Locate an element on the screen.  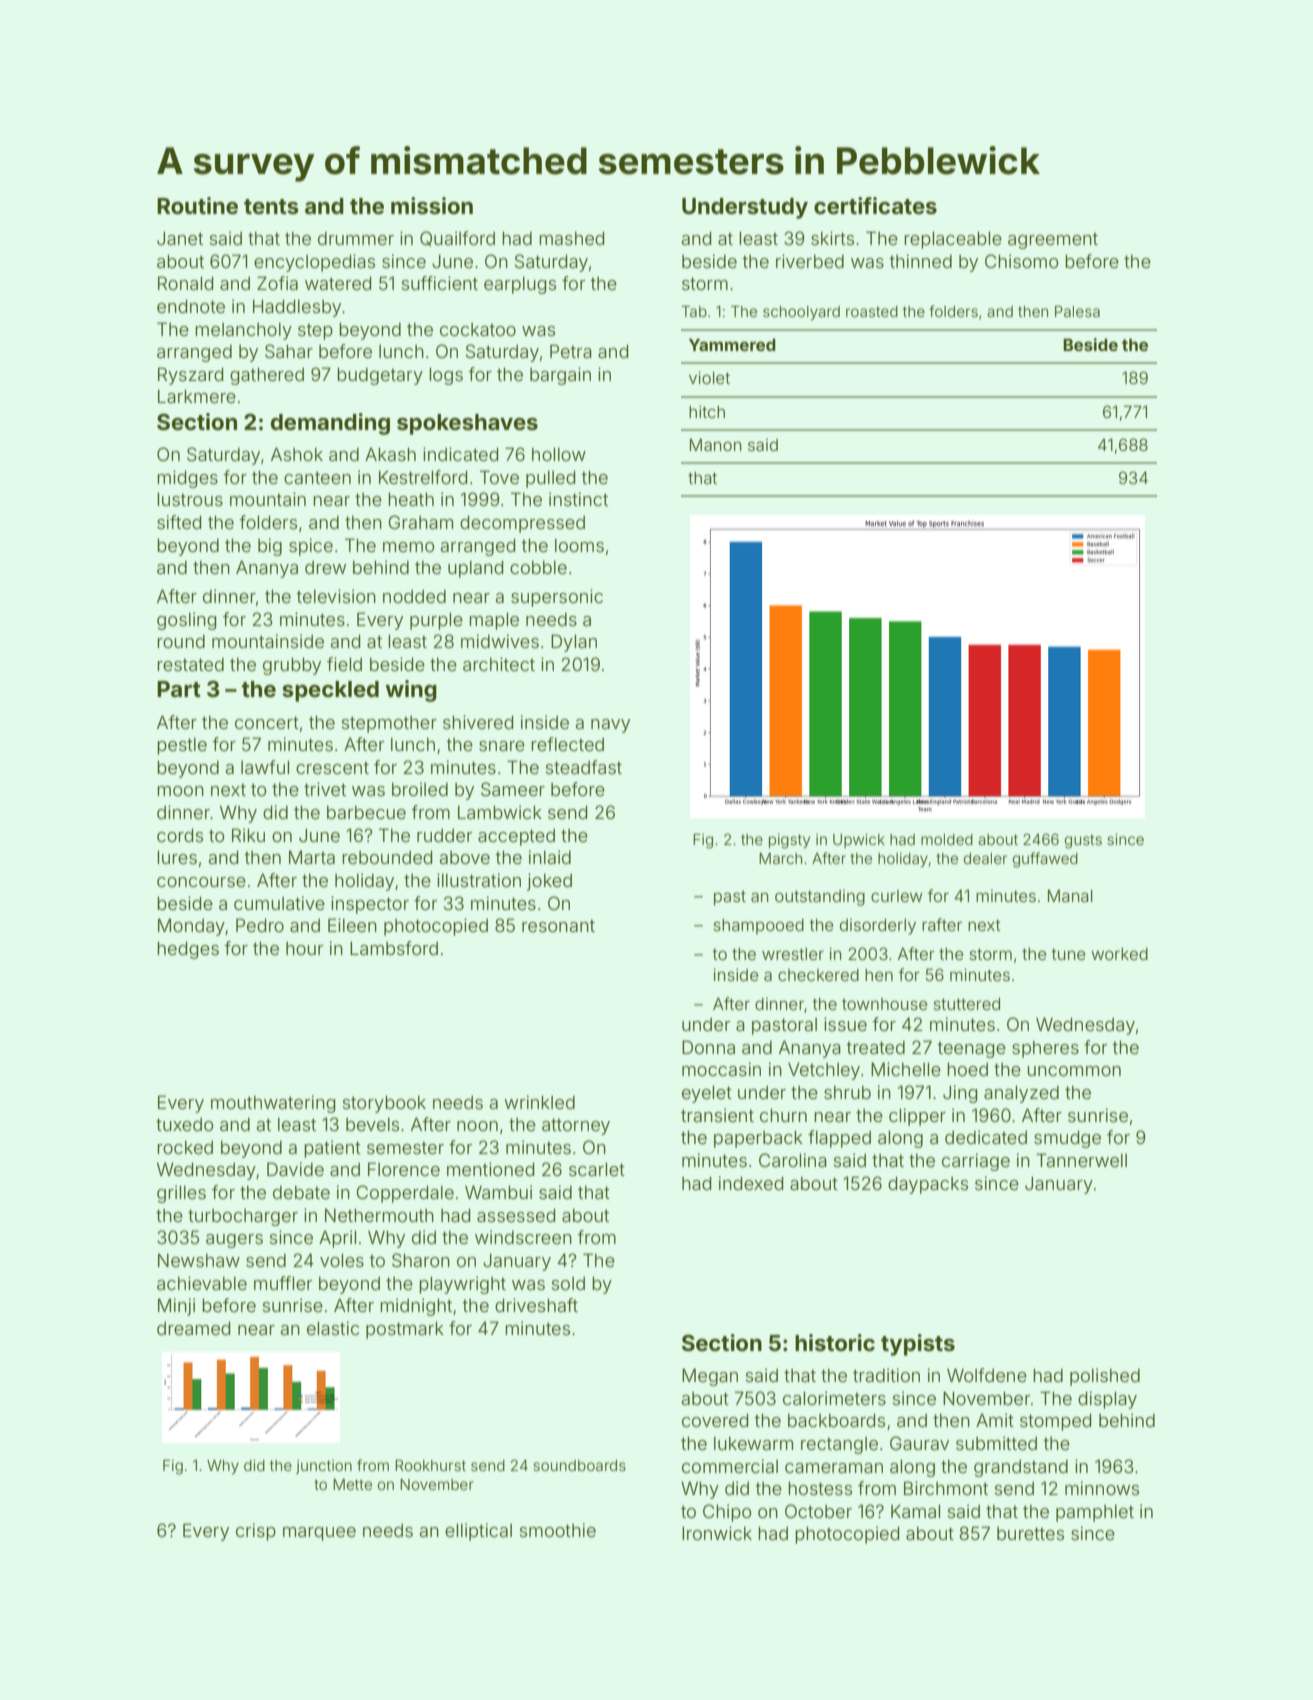
tents is located at coordinates (271, 207).
